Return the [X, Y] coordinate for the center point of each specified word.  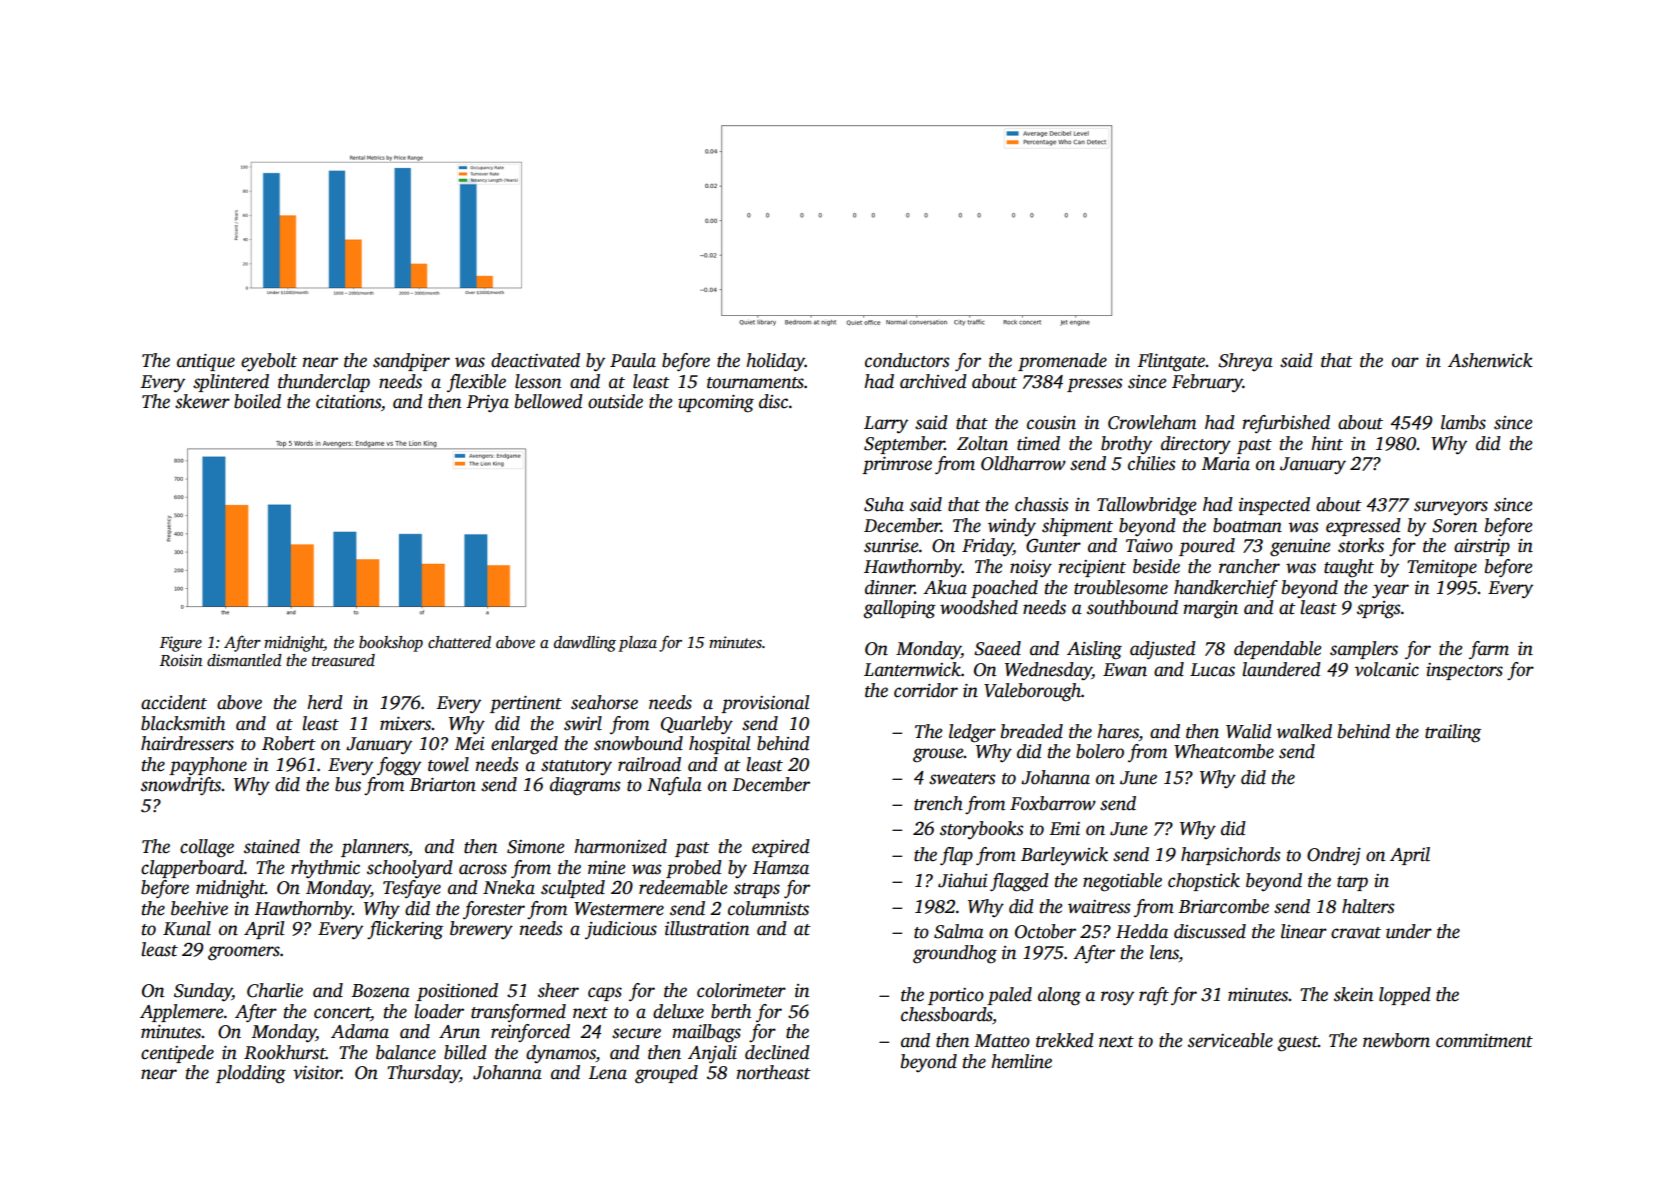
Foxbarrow [1053, 803]
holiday [775, 362]
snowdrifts [181, 786]
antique [206, 362]
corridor [926, 690]
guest [1297, 1044]
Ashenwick [1490, 360]
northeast [774, 1072]
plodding [251, 1074]
